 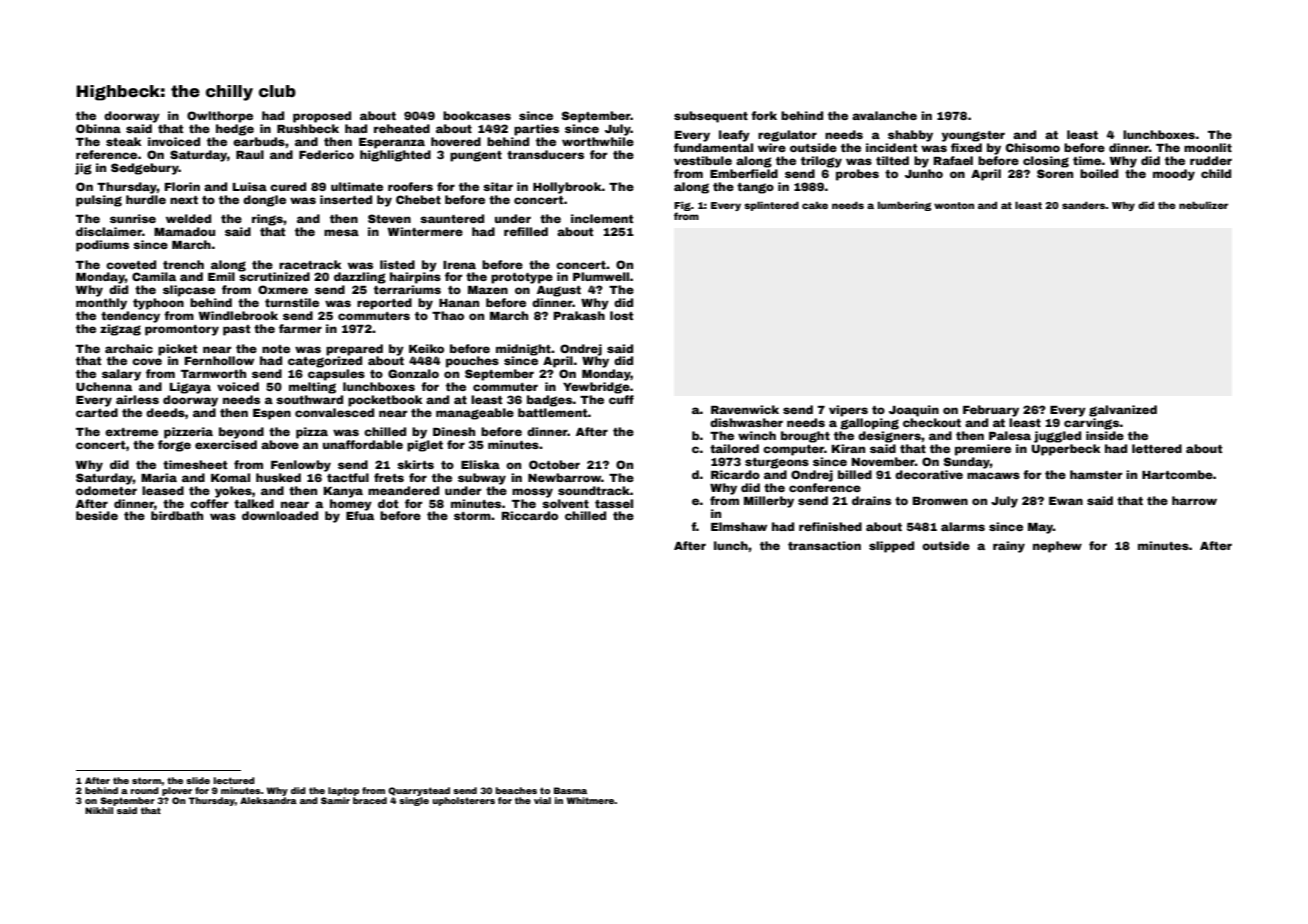 I want to click on moonlit, so click(x=1208, y=147).
